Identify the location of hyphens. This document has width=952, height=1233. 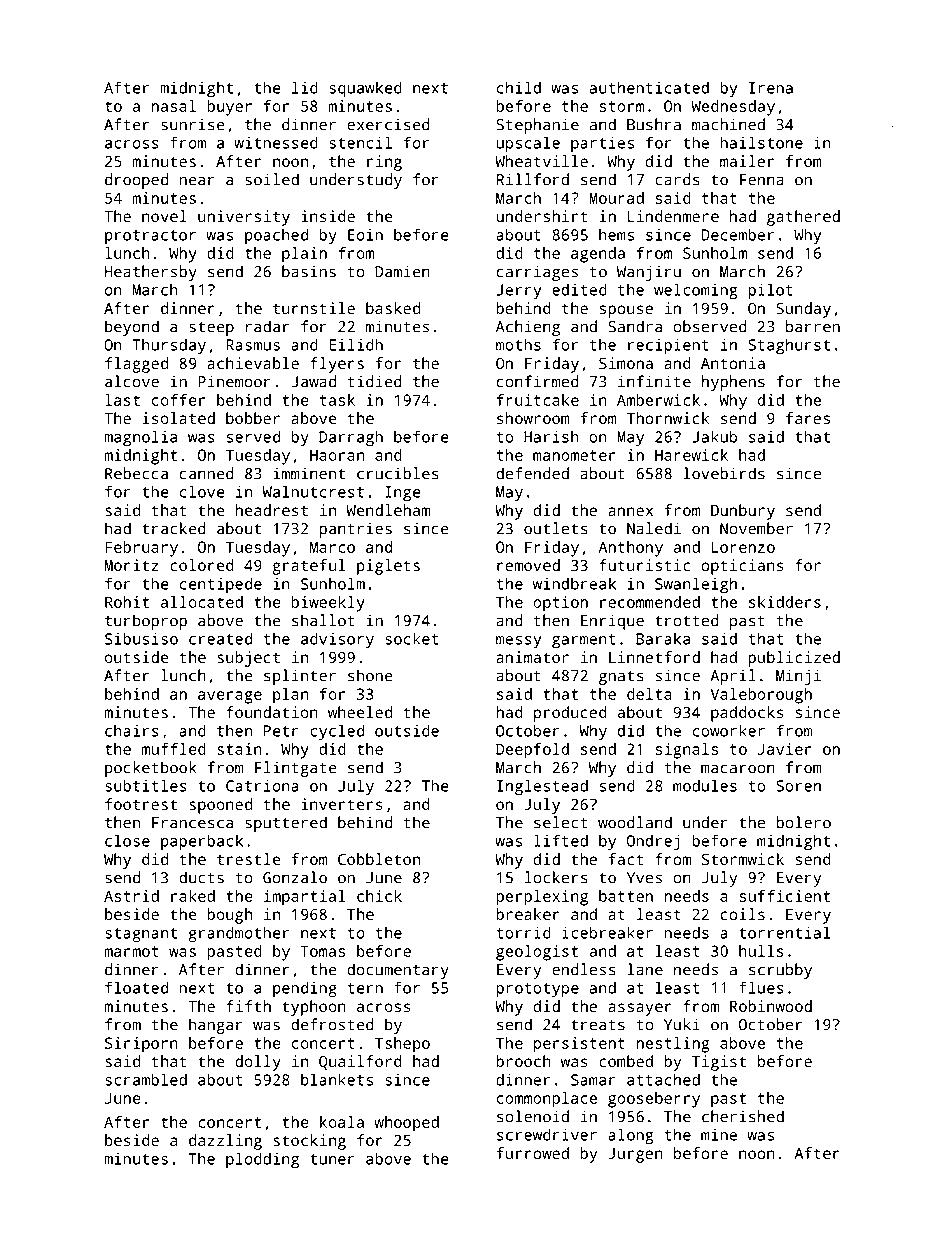
(733, 383).
